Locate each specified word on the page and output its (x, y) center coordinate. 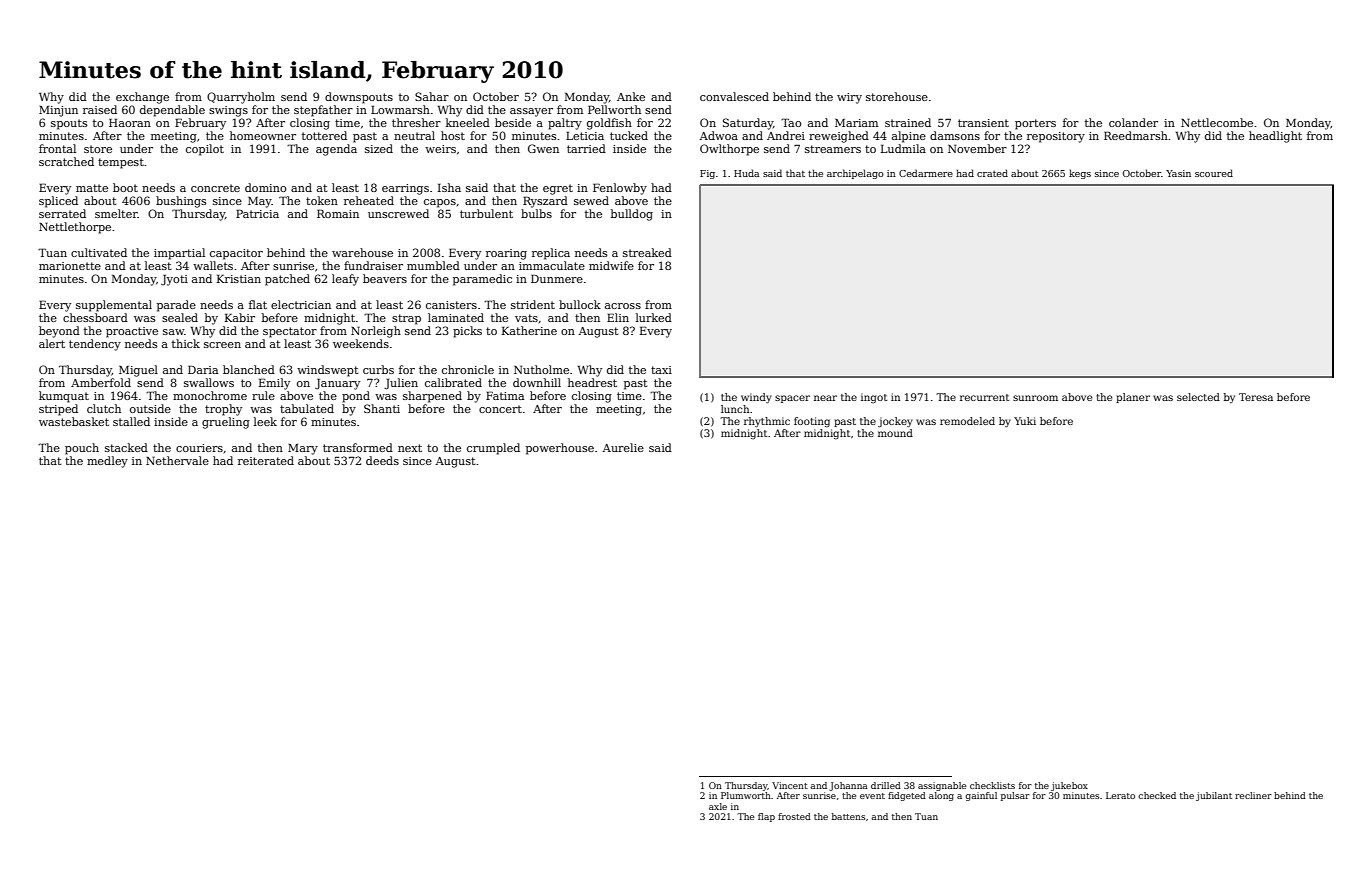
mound (895, 433)
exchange (142, 98)
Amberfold (101, 382)
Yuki (1025, 421)
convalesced (734, 96)
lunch (735, 409)
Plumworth (746, 795)
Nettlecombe (1217, 122)
